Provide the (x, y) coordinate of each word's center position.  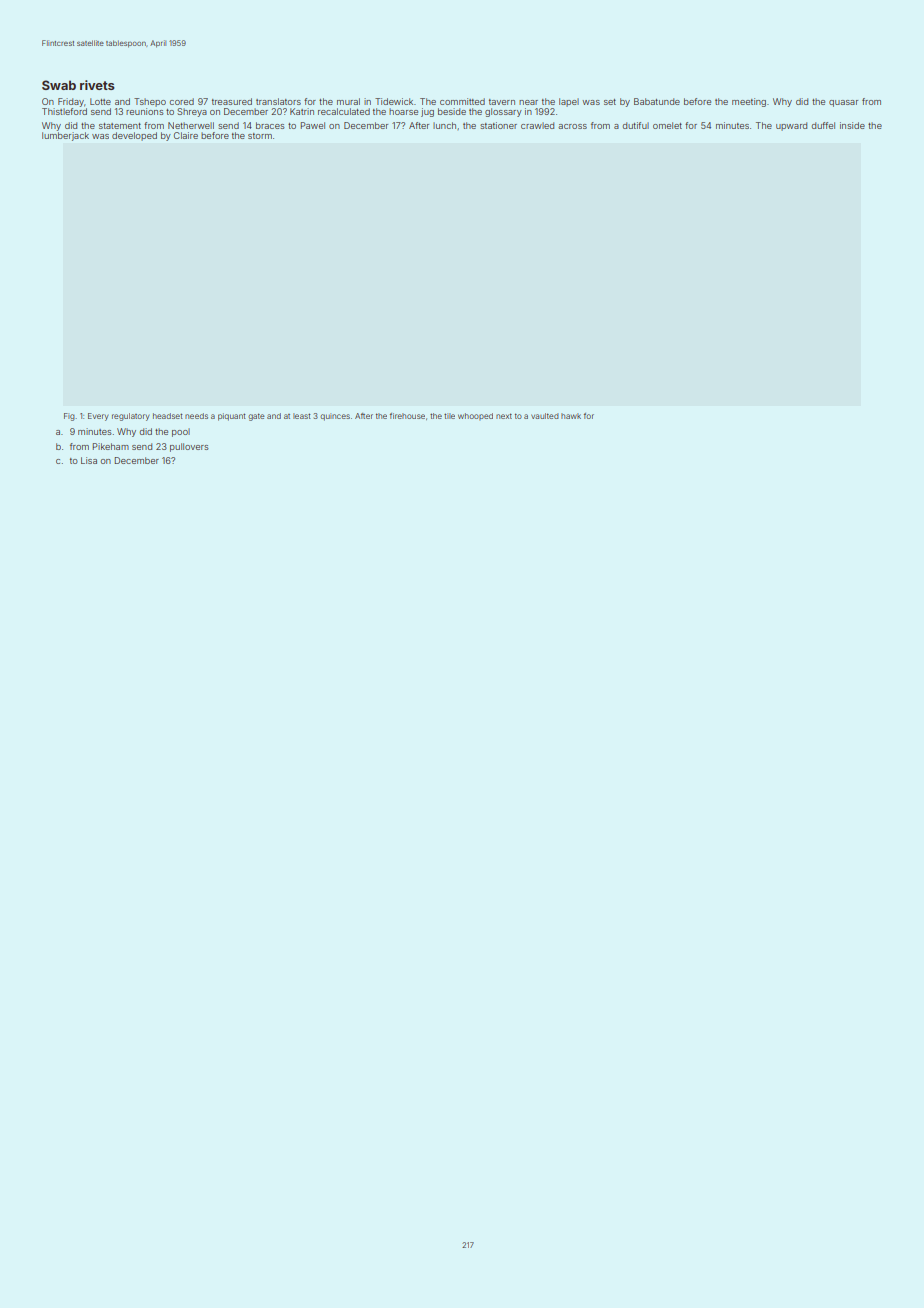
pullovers (189, 447)
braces (270, 125)
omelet (667, 125)
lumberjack (65, 136)
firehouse (407, 416)
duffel (823, 125)
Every (98, 417)
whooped (475, 416)
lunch (444, 125)
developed (134, 136)
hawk (571, 416)
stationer (498, 125)
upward (791, 126)
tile (449, 416)
